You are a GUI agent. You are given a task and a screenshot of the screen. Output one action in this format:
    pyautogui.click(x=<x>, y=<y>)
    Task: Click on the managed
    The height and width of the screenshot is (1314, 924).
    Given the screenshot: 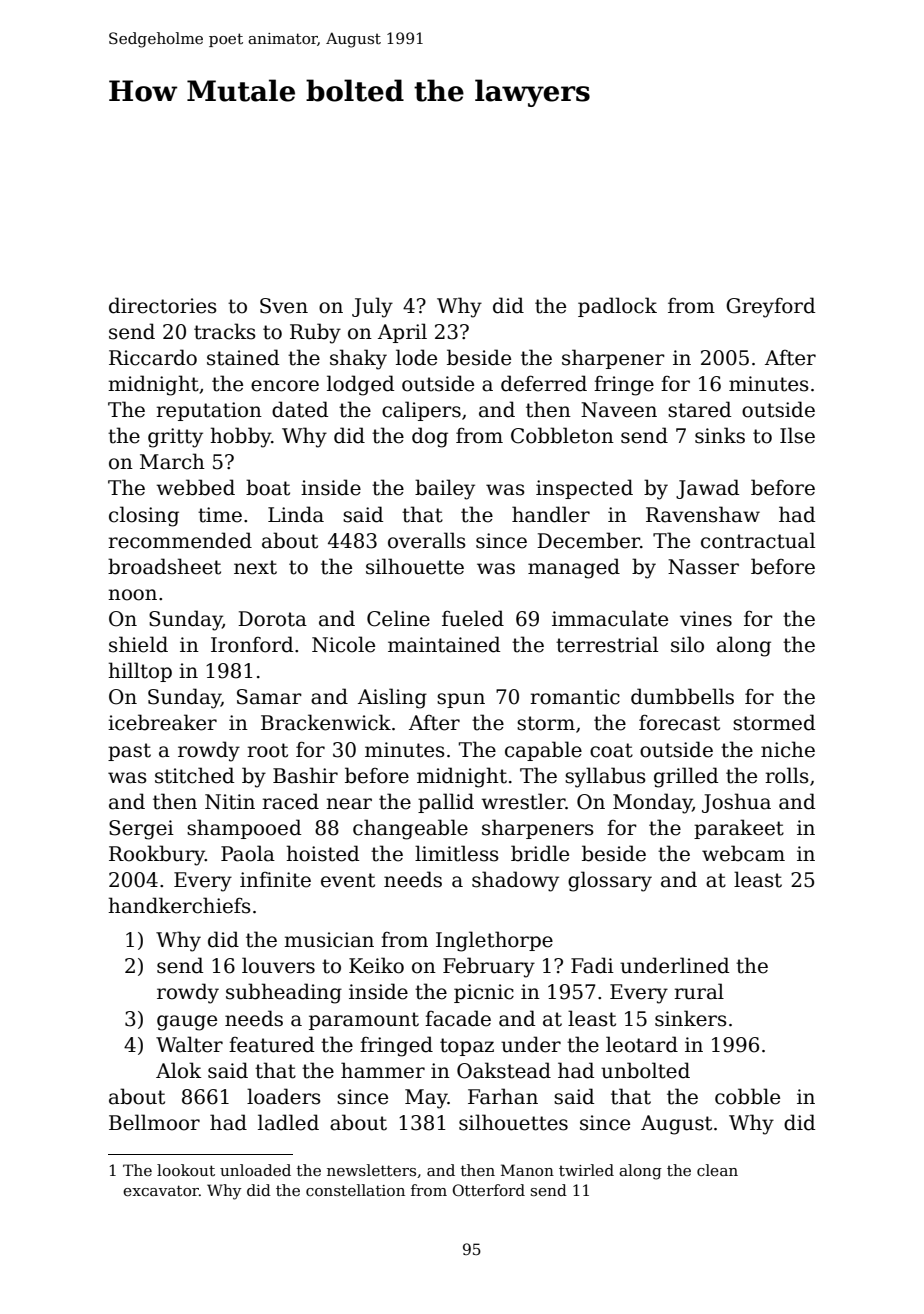 What is the action you would take?
    pyautogui.click(x=574, y=568)
